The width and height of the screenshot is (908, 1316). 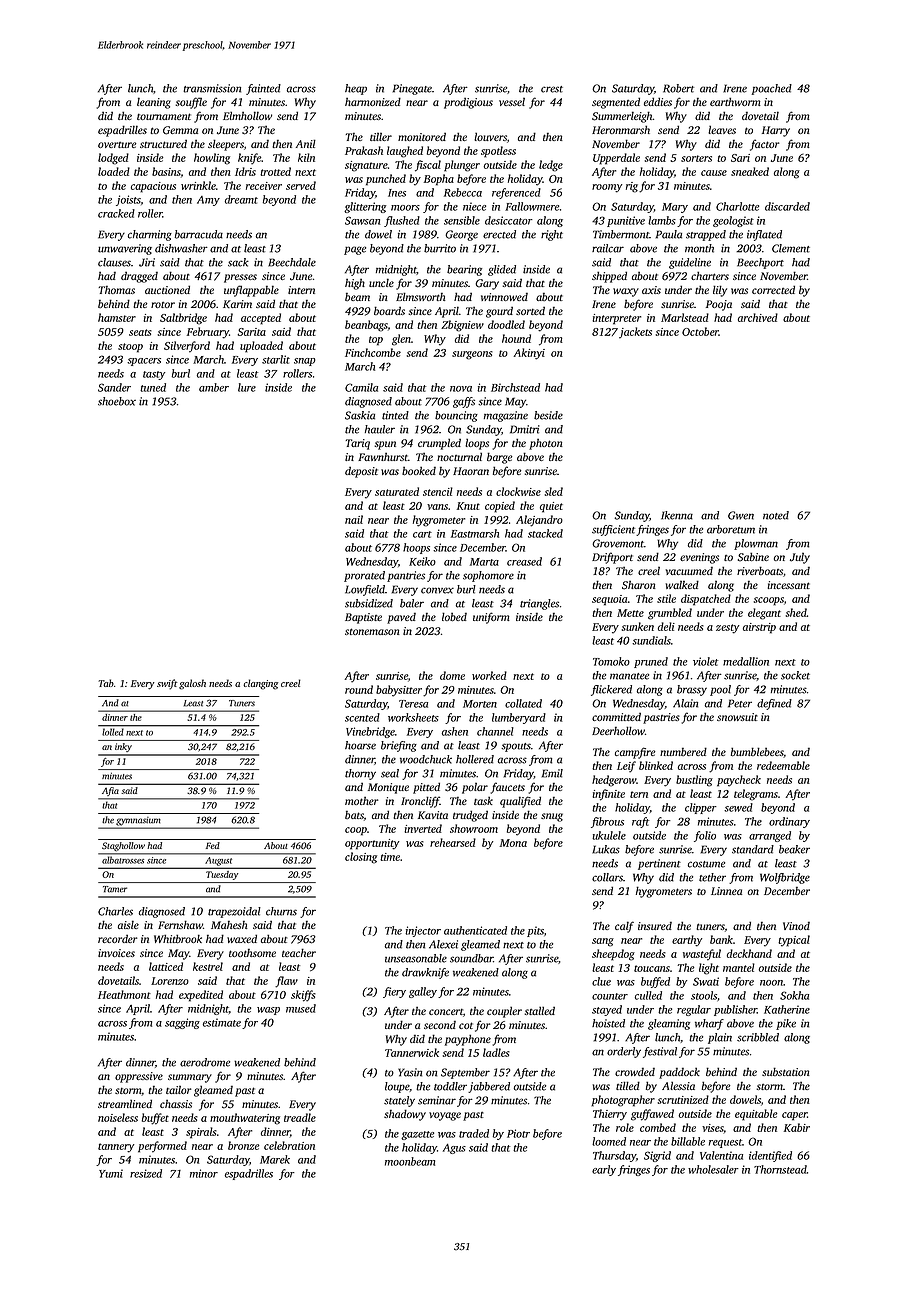 What do you see at coordinates (163, 143) in the screenshot?
I see `structured` at bounding box center [163, 143].
